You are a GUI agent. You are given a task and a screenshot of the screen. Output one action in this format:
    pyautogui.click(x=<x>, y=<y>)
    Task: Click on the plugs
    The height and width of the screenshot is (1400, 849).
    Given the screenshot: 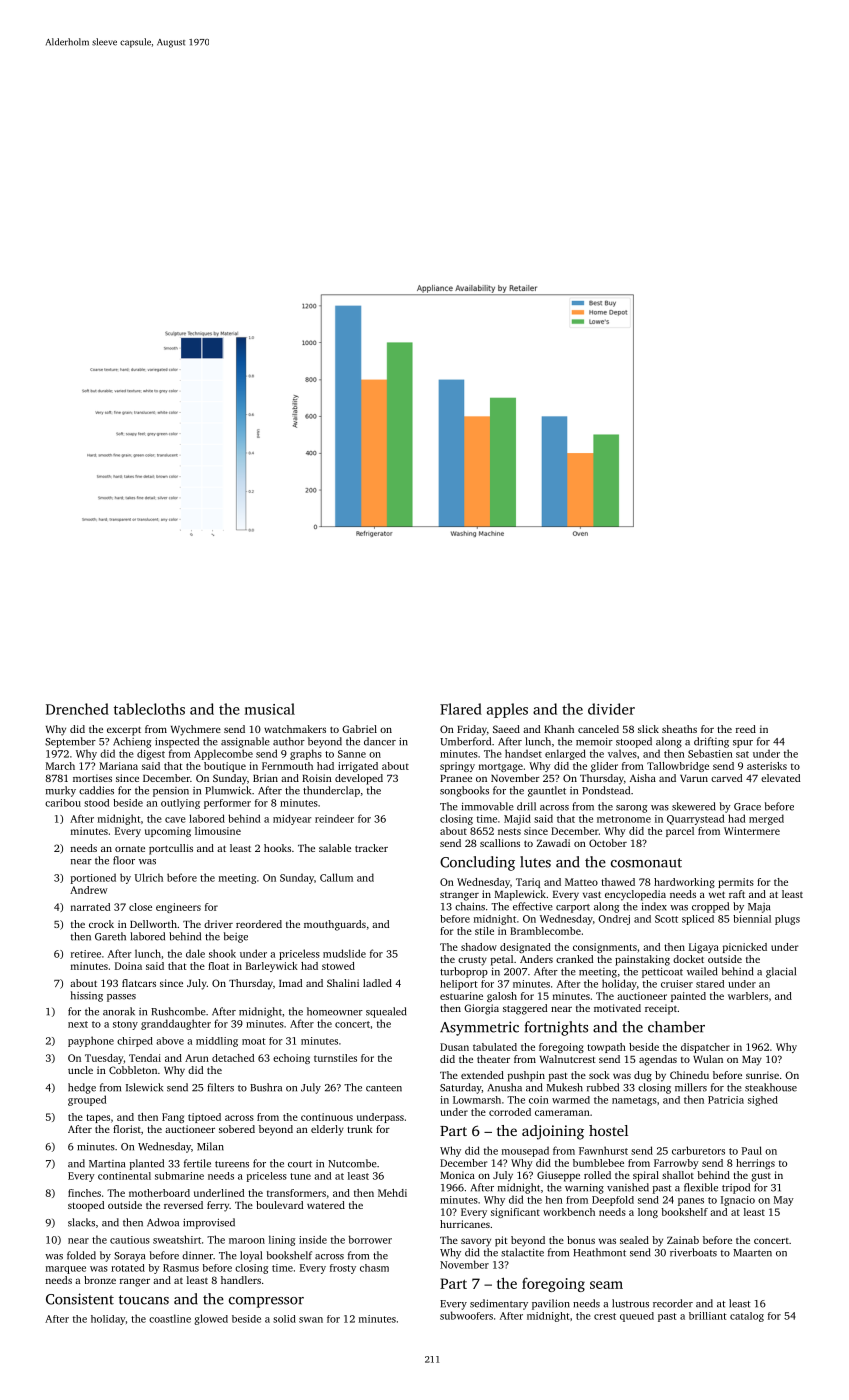 What is the action you would take?
    pyautogui.click(x=787, y=920)
